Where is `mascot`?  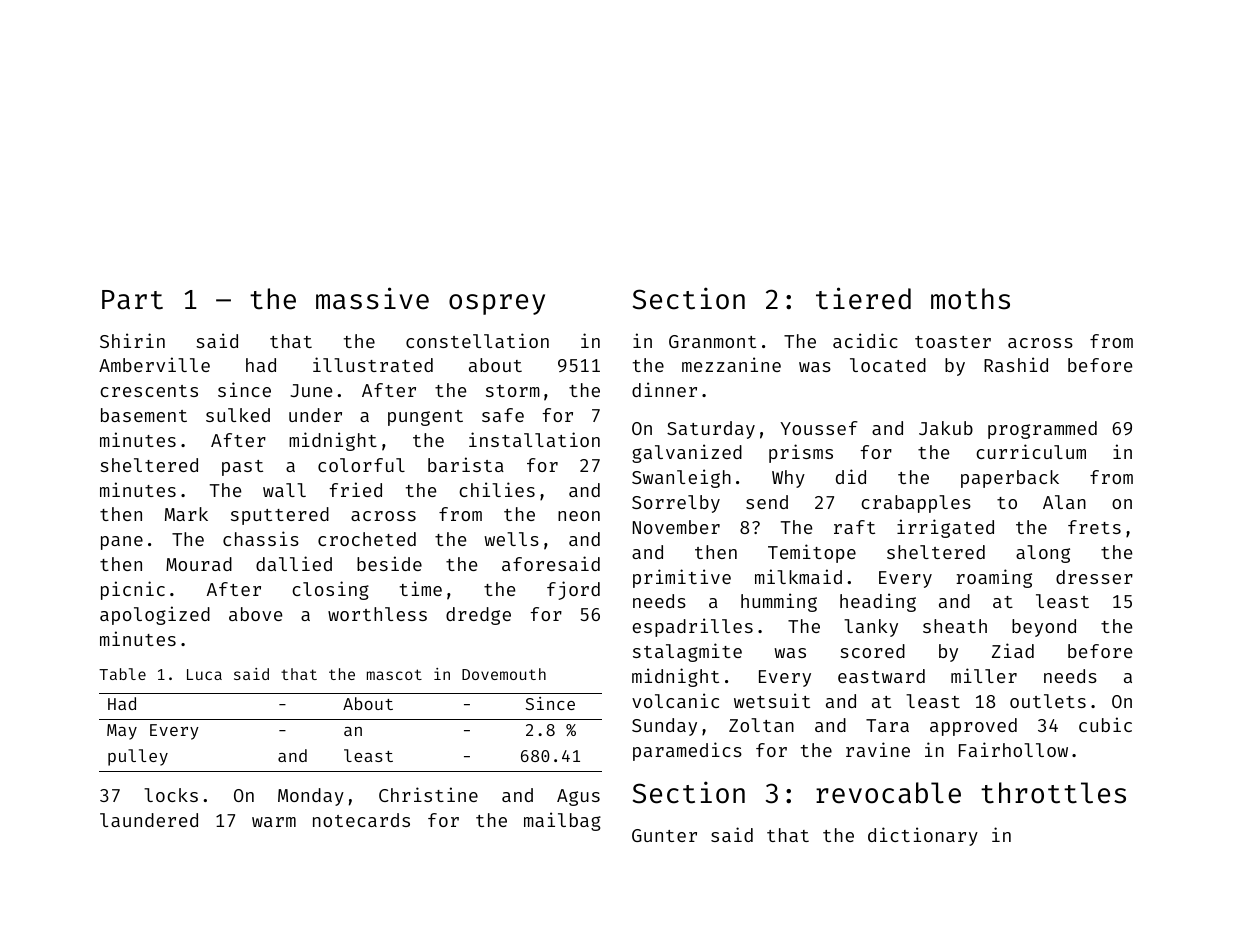 mascot is located at coordinates (394, 674).
